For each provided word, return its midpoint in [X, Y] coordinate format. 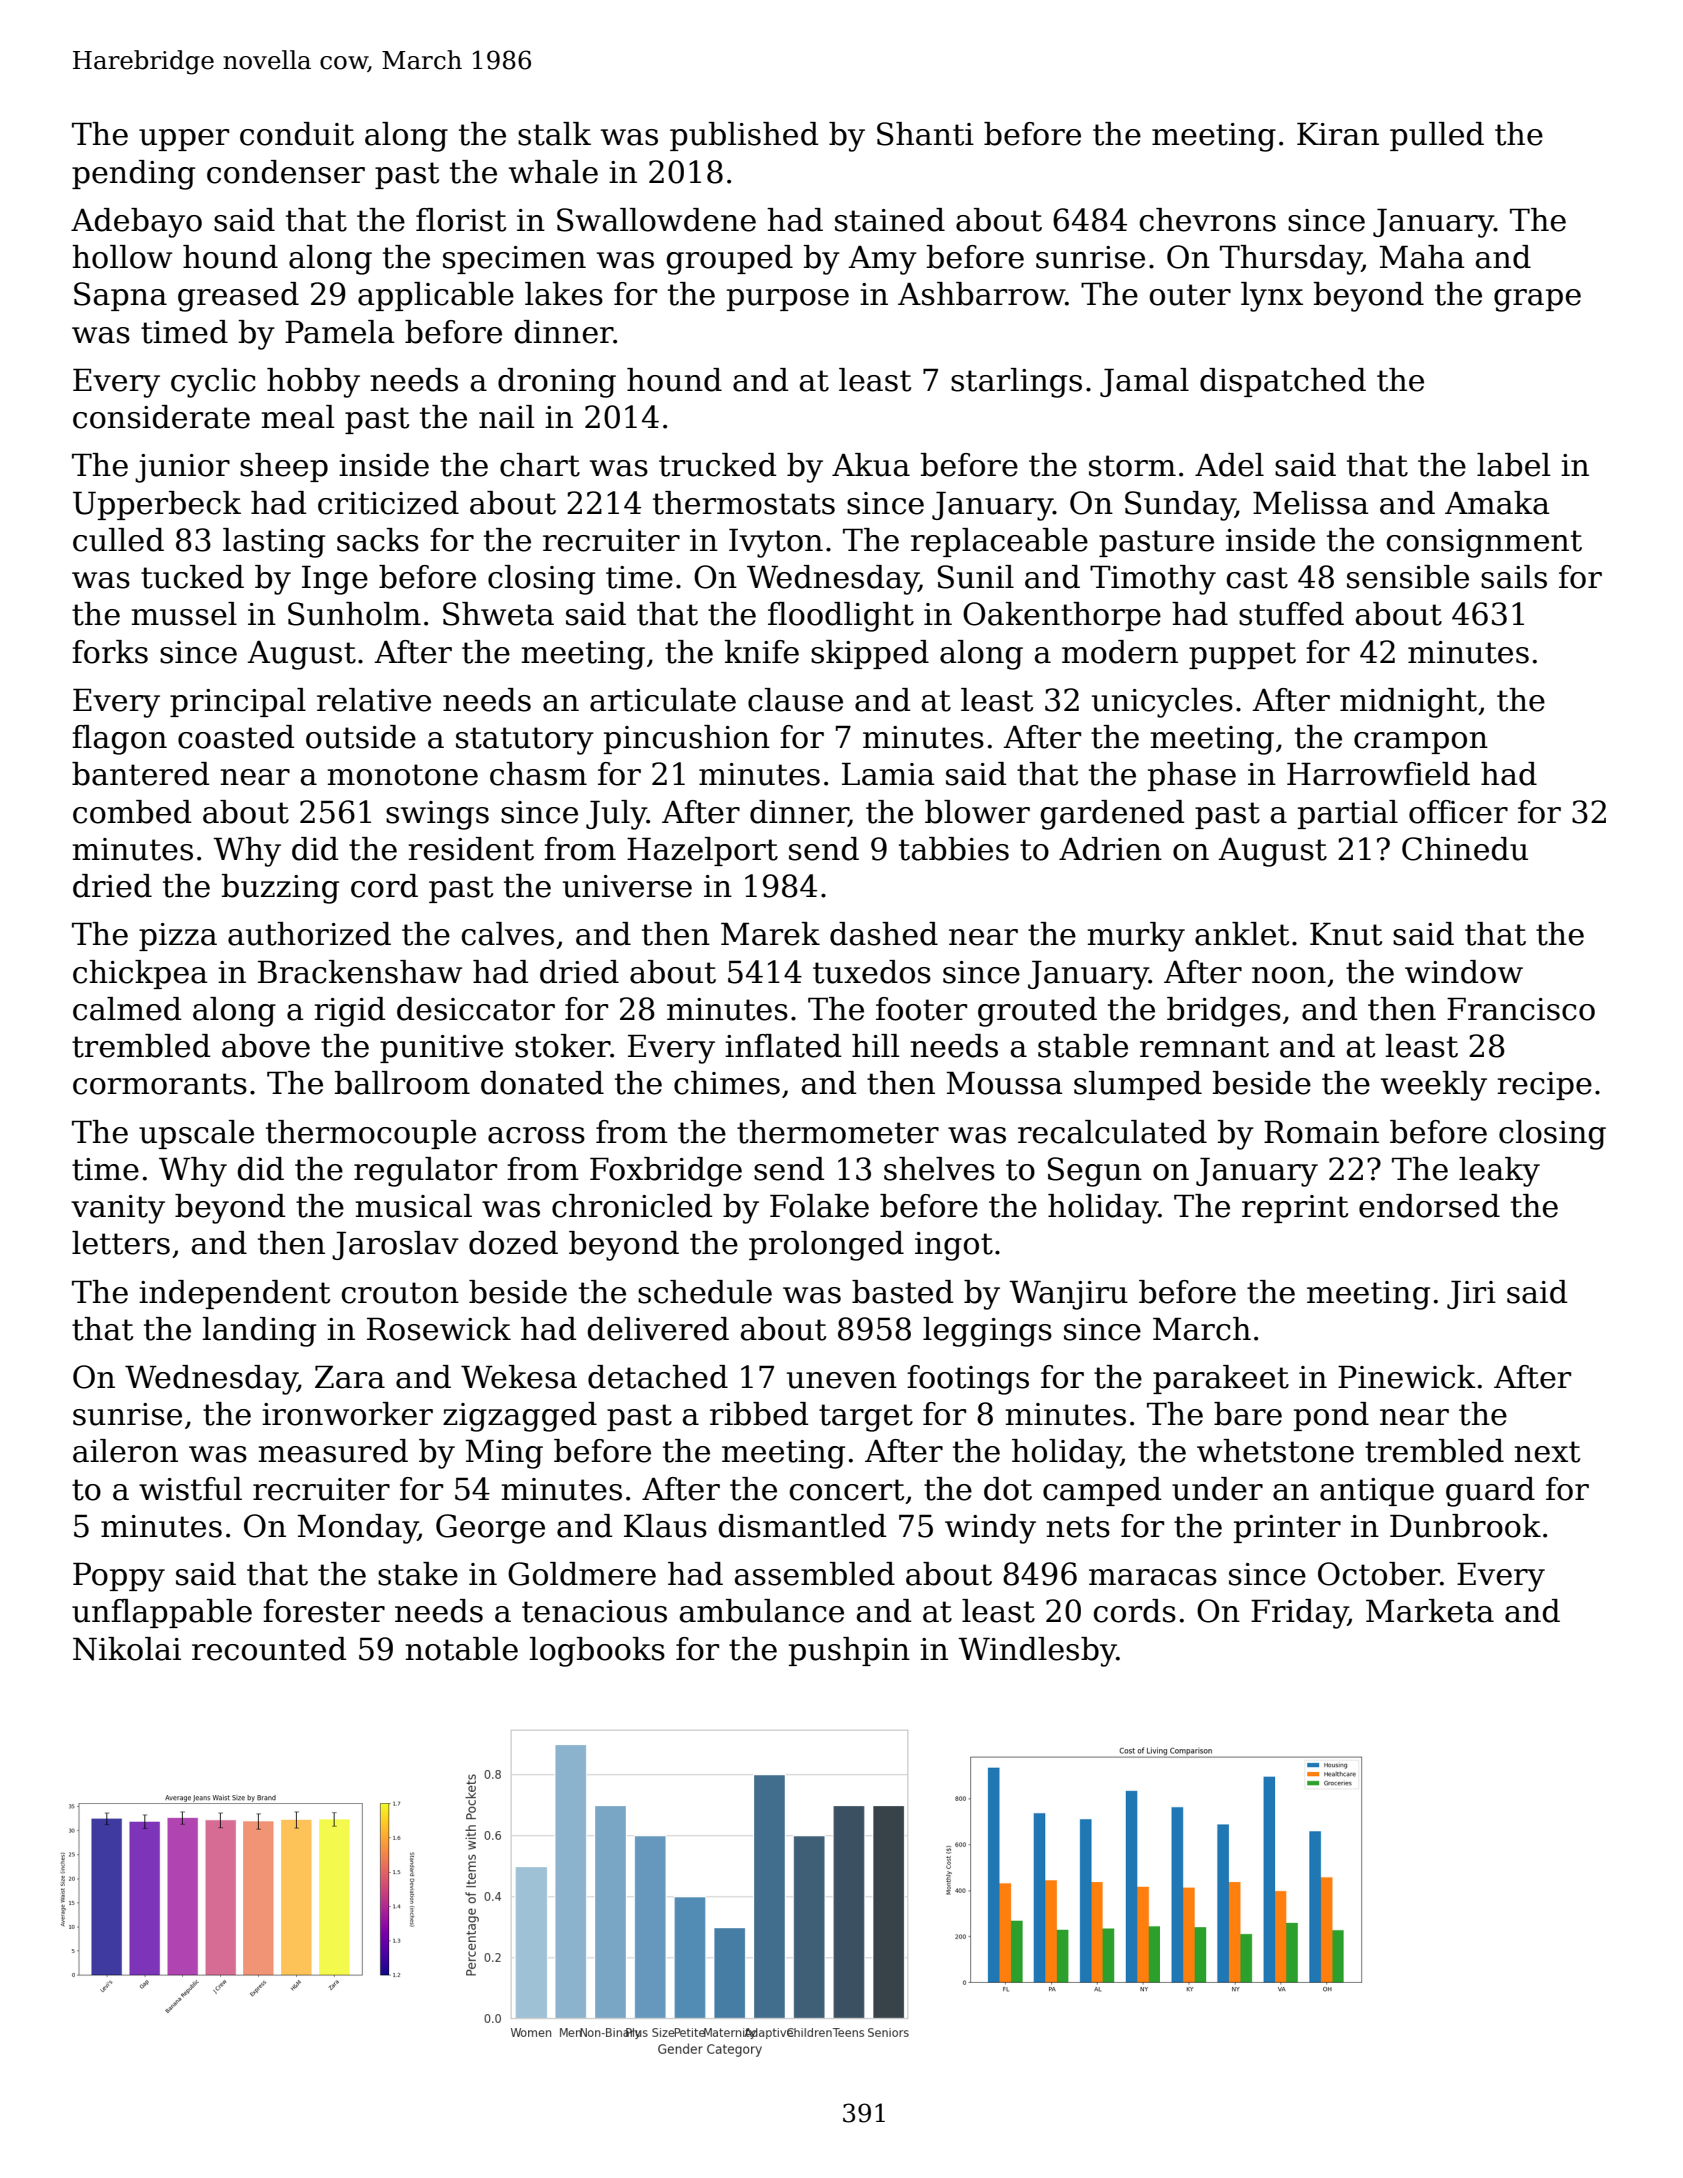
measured [333, 1451]
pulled [1437, 136]
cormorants [160, 1084]
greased [238, 297]
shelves [939, 1169]
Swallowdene [656, 220]
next [1547, 1452]
